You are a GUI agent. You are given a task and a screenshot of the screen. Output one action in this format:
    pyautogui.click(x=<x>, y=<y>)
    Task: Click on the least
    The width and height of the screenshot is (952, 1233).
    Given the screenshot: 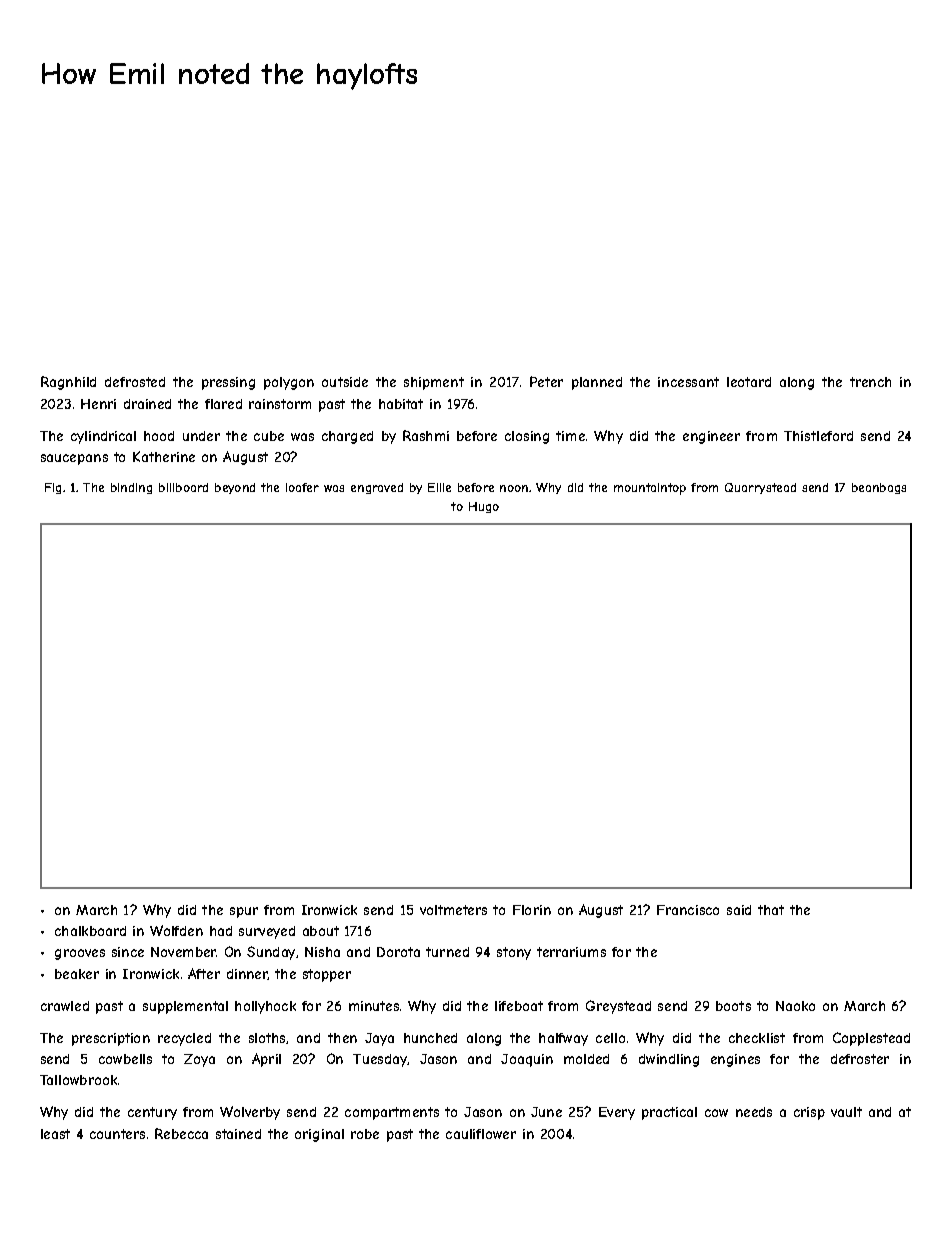 What is the action you would take?
    pyautogui.click(x=55, y=1134)
